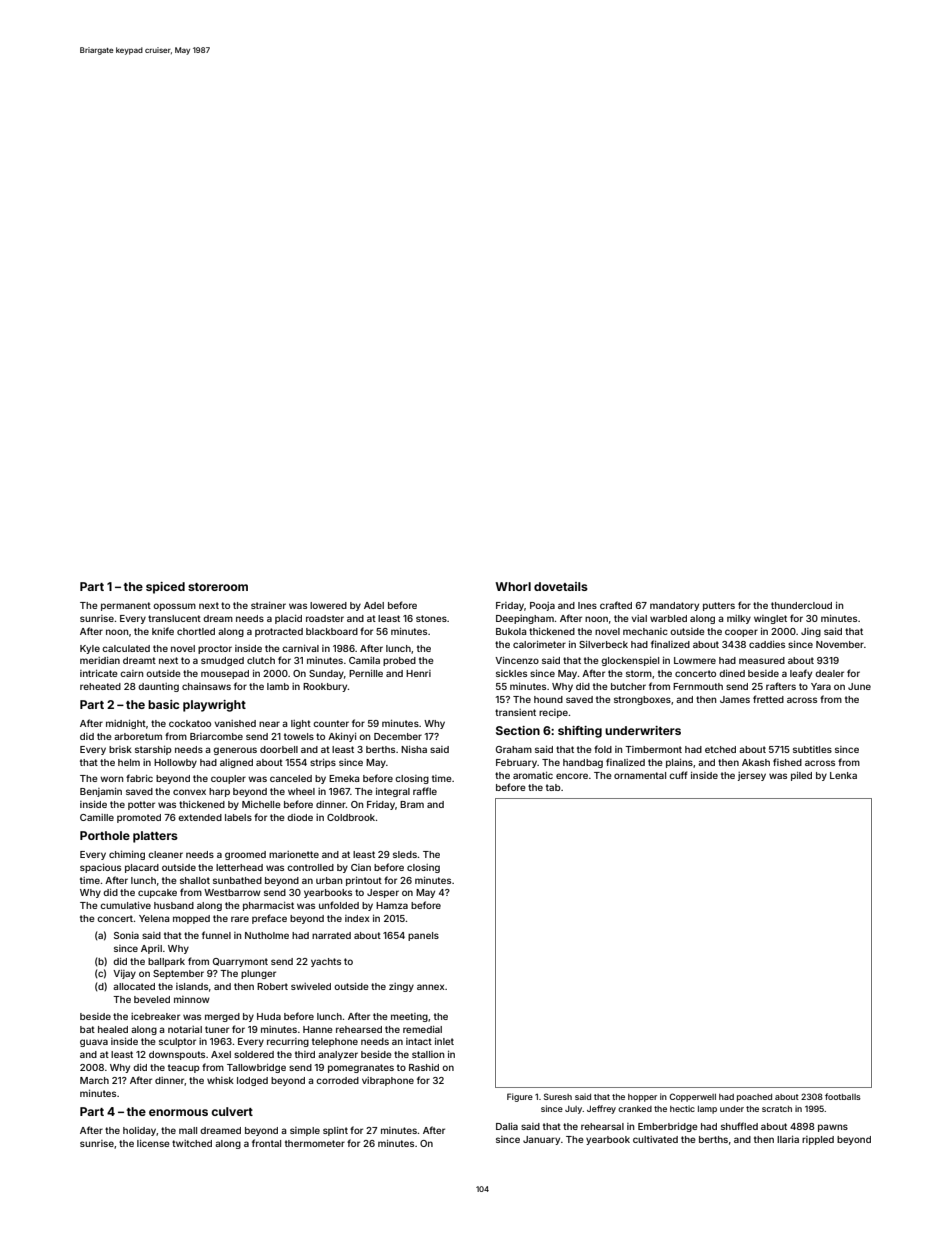 The width and height of the screenshot is (952, 1233). I want to click on Bram, so click(412, 804).
